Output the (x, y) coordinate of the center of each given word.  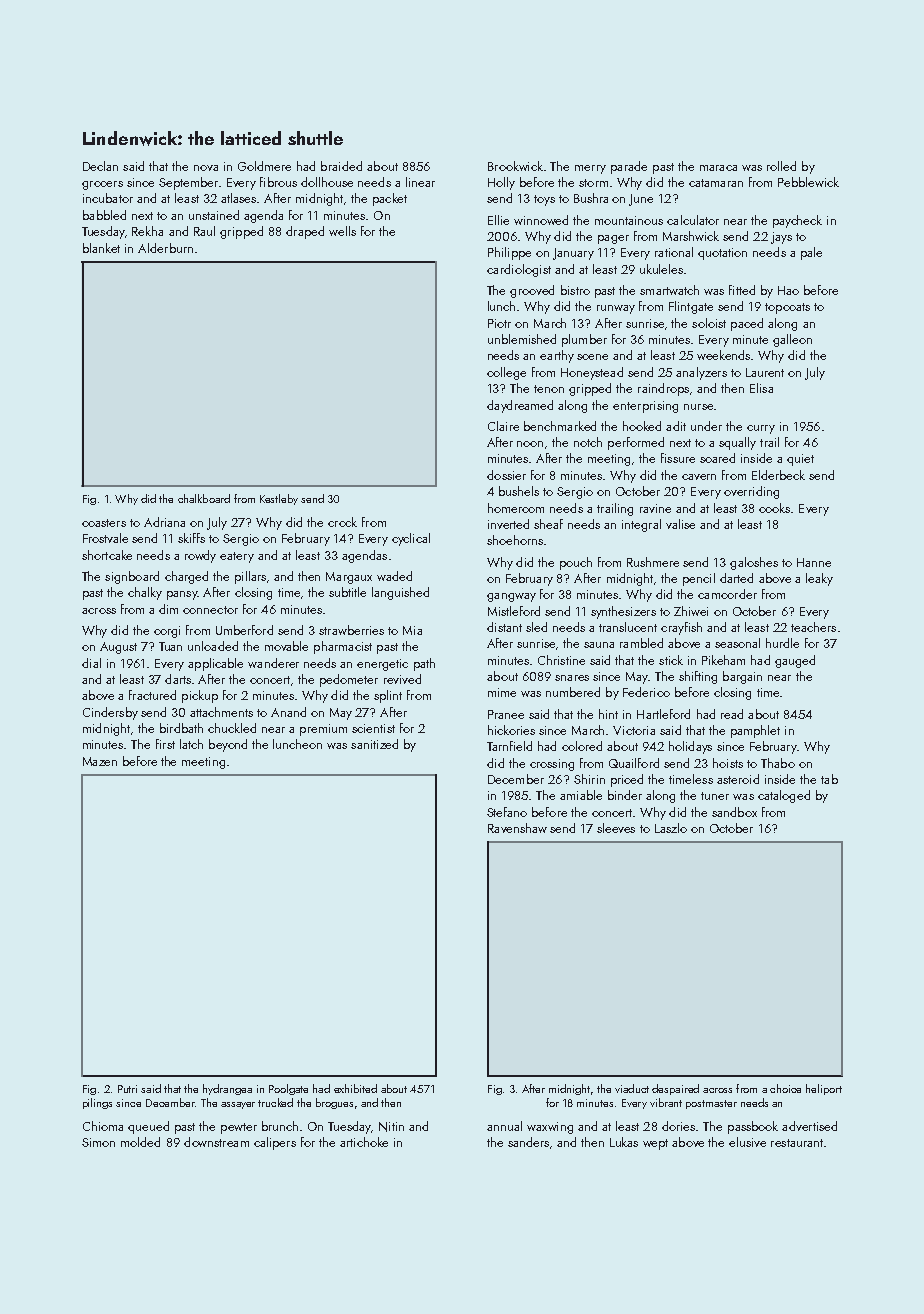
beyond (228, 745)
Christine (561, 660)
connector (210, 610)
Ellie (498, 220)
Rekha (147, 231)
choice (785, 1088)
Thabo (778, 763)
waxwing (550, 1128)
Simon (98, 1142)
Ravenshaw (517, 828)
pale (811, 253)
